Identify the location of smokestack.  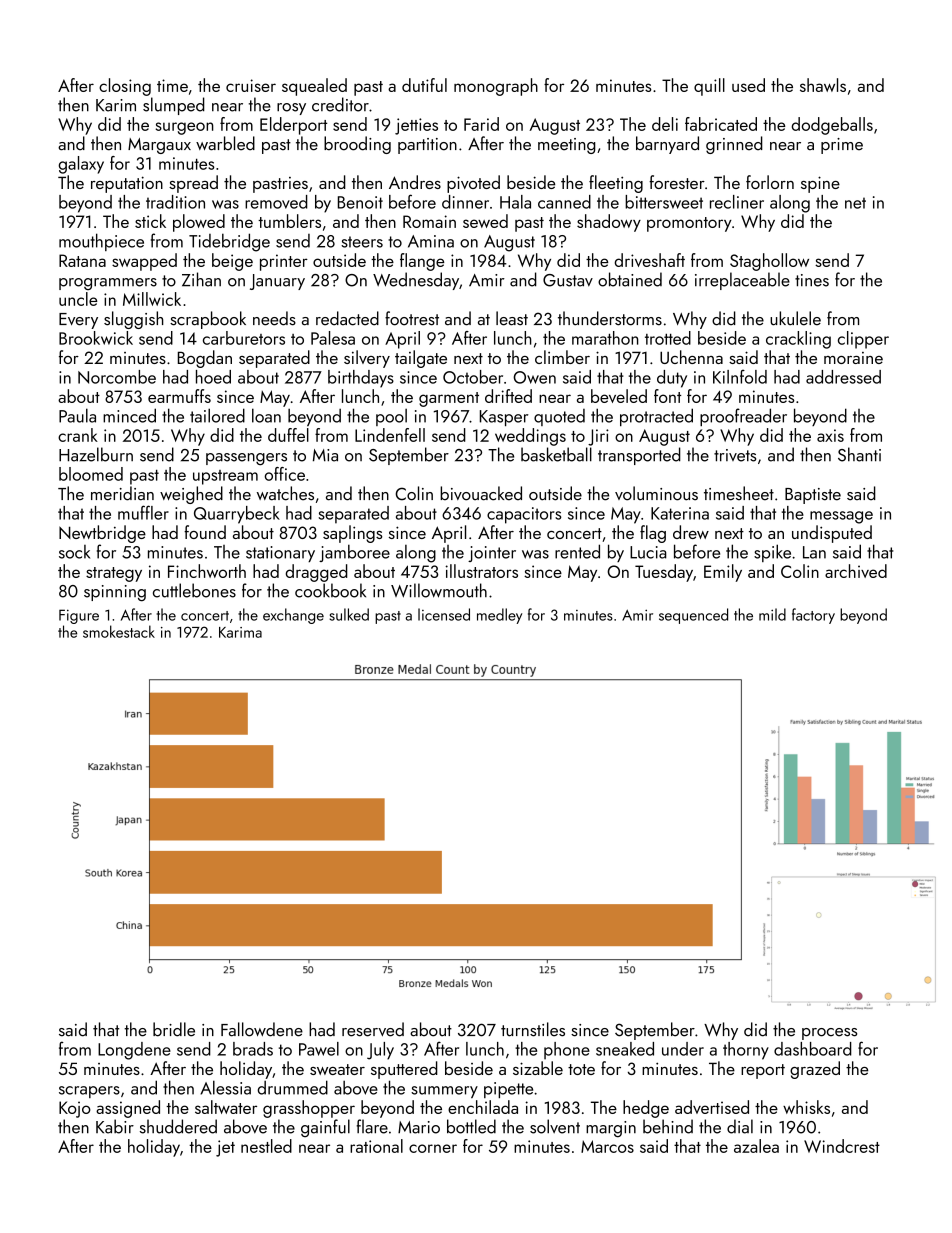
(119, 631).
